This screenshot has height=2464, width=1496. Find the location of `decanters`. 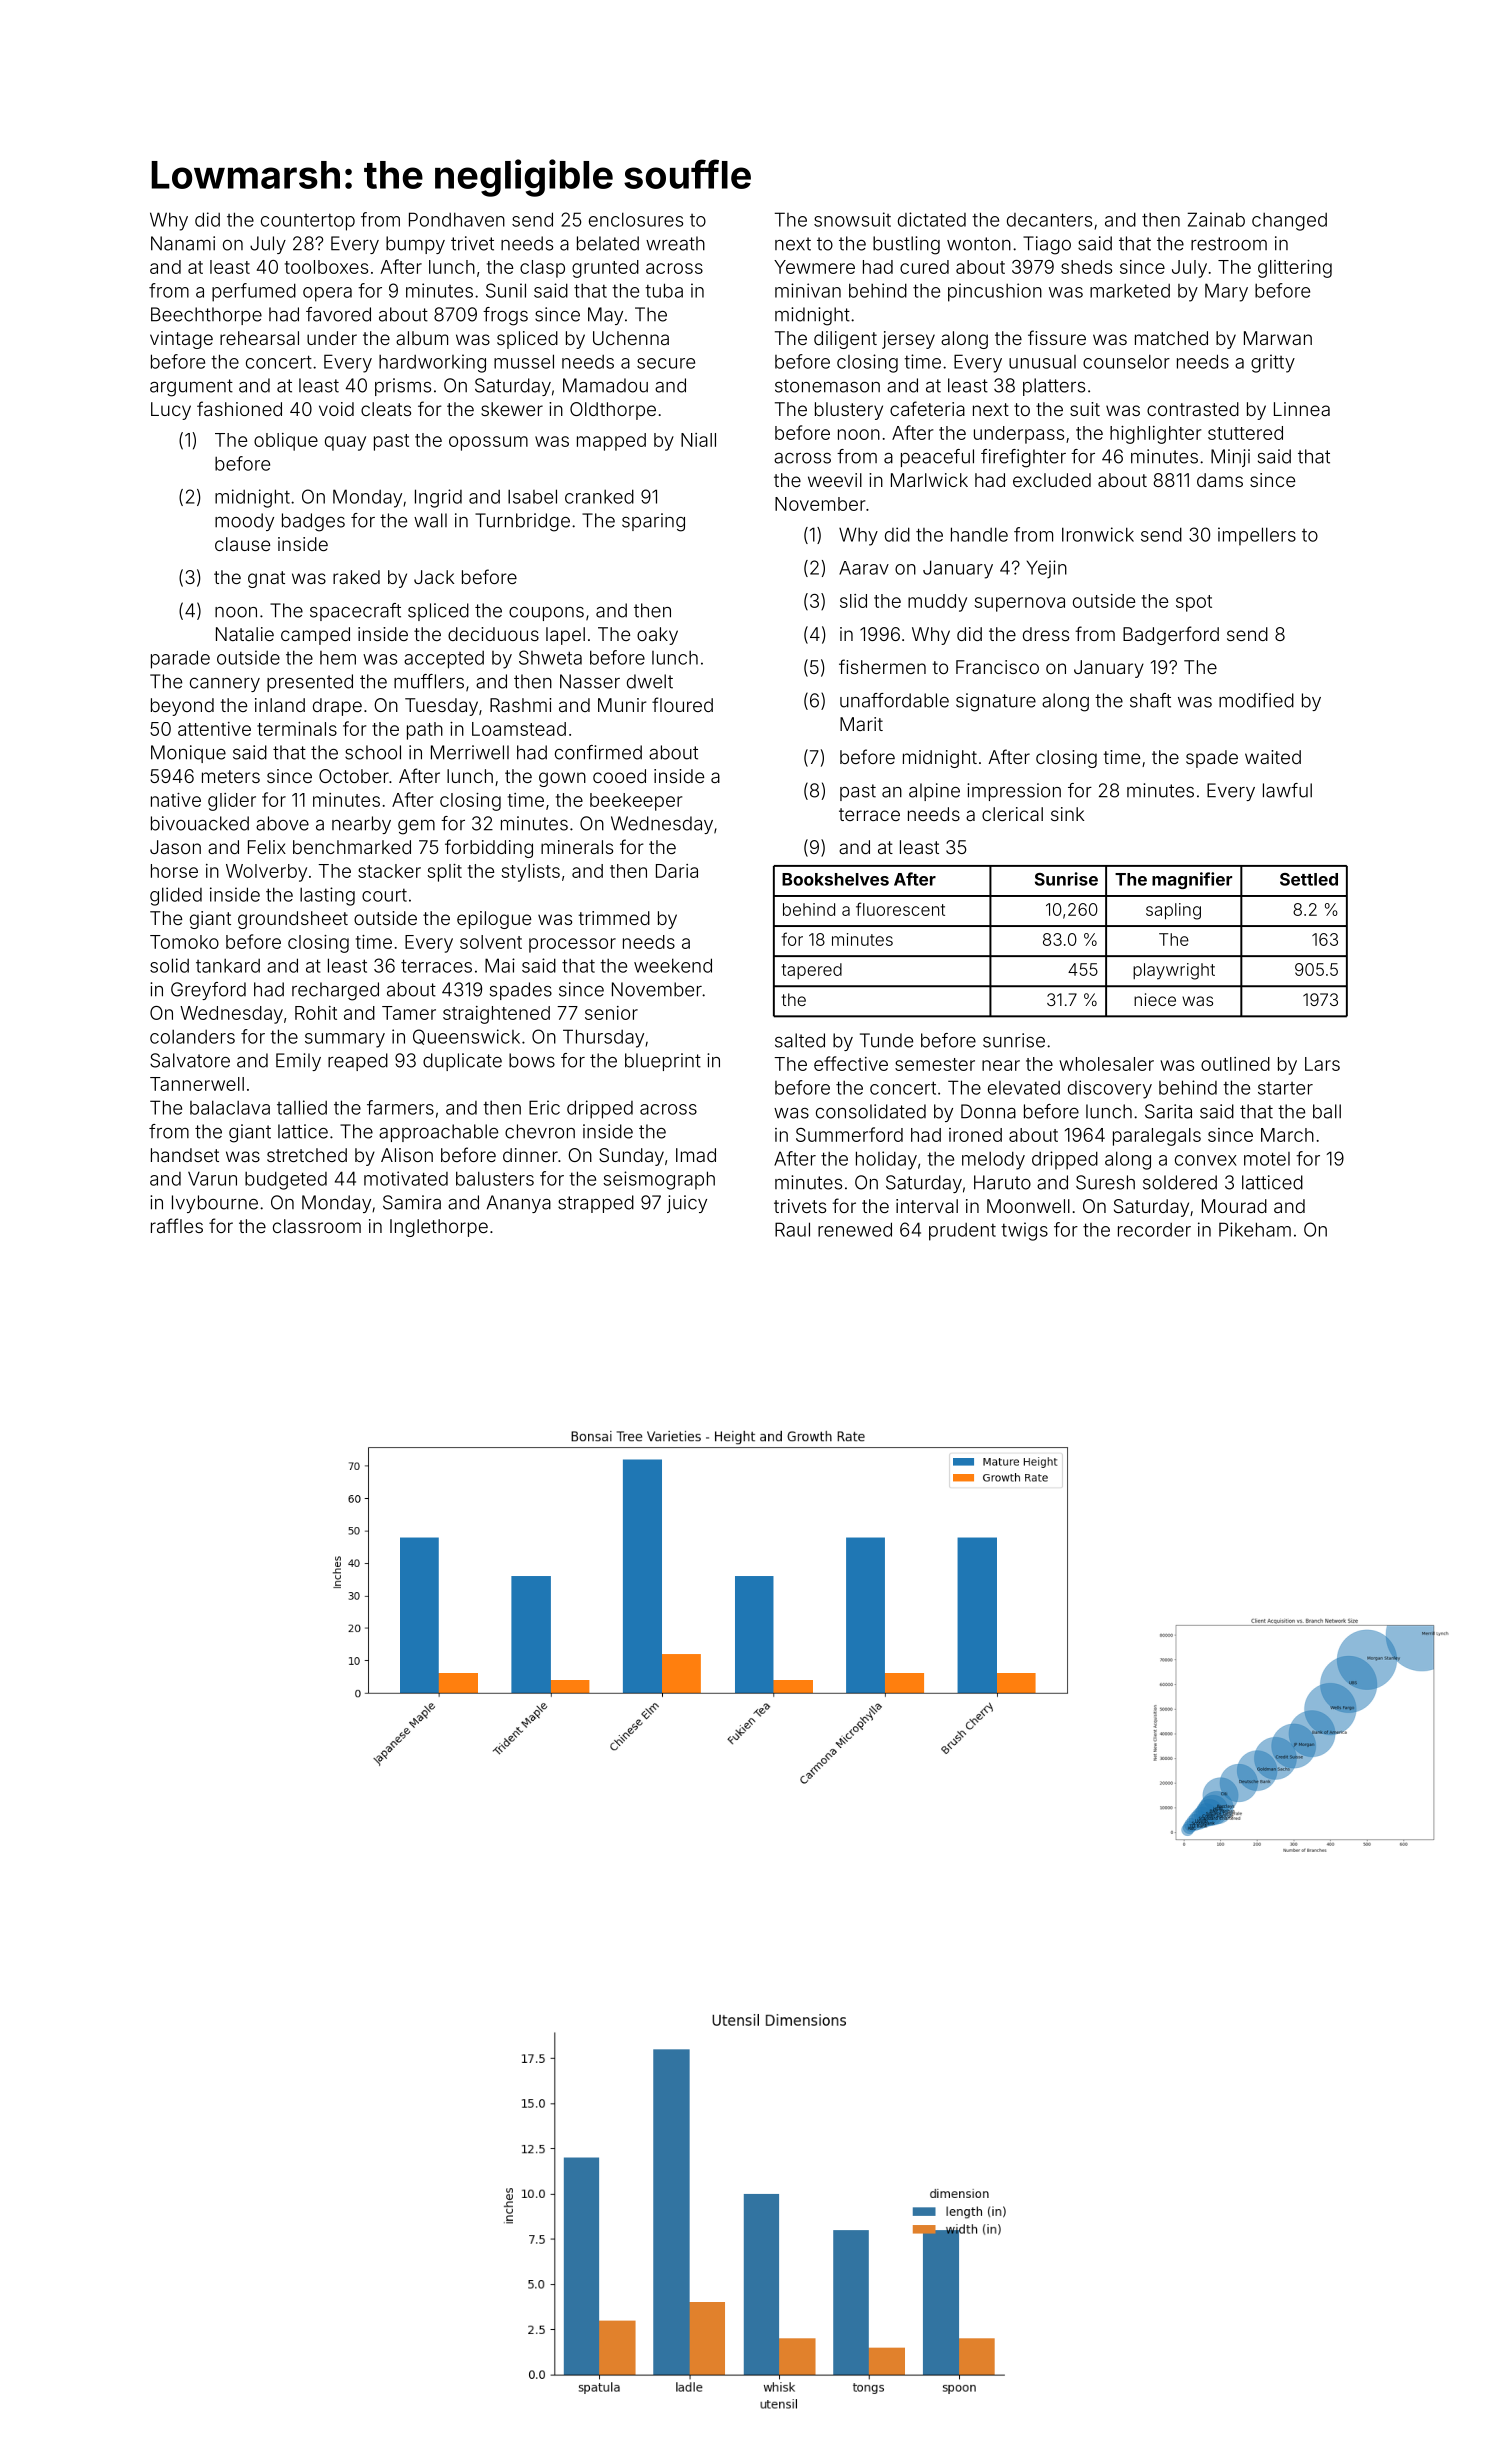

decanters is located at coordinates (1049, 220).
